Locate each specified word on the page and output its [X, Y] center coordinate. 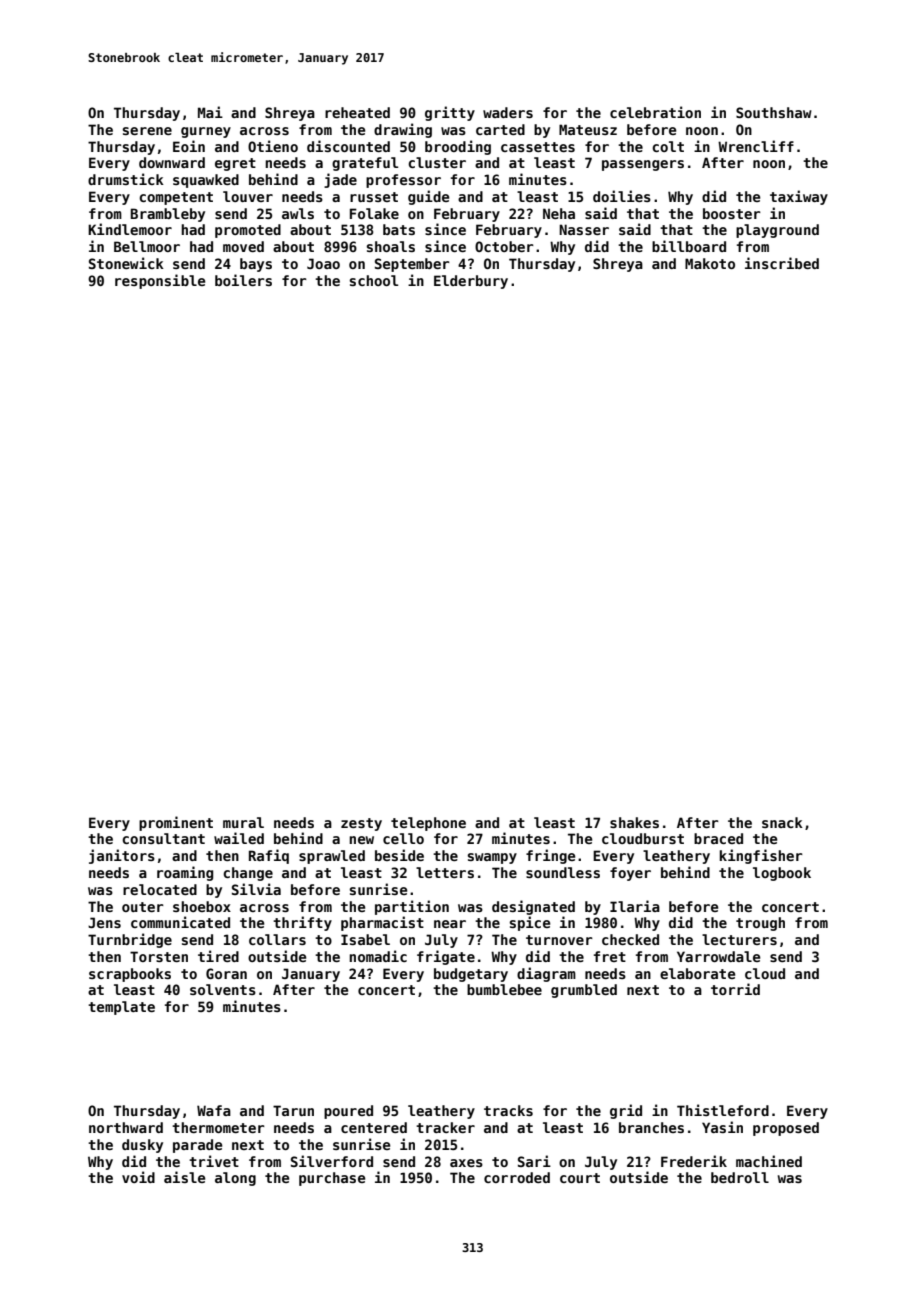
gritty [450, 113]
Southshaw [774, 112]
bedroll [740, 1177]
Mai [210, 112]
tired [218, 956]
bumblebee [504, 989]
